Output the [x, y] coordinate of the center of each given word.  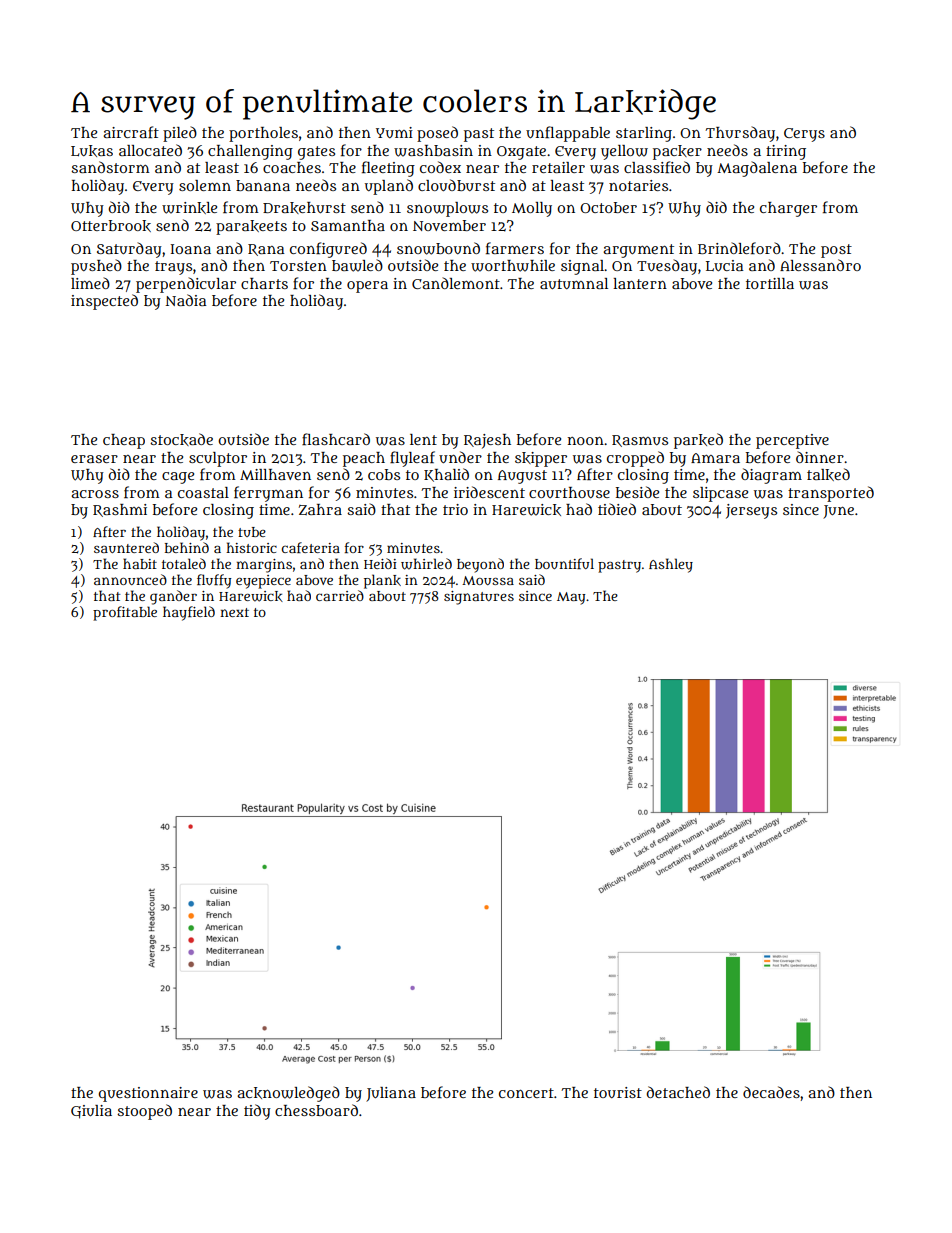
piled [180, 134]
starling [644, 134]
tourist [618, 1092]
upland [389, 187]
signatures [479, 598]
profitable [125, 613]
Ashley [671, 565]
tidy [257, 1112]
